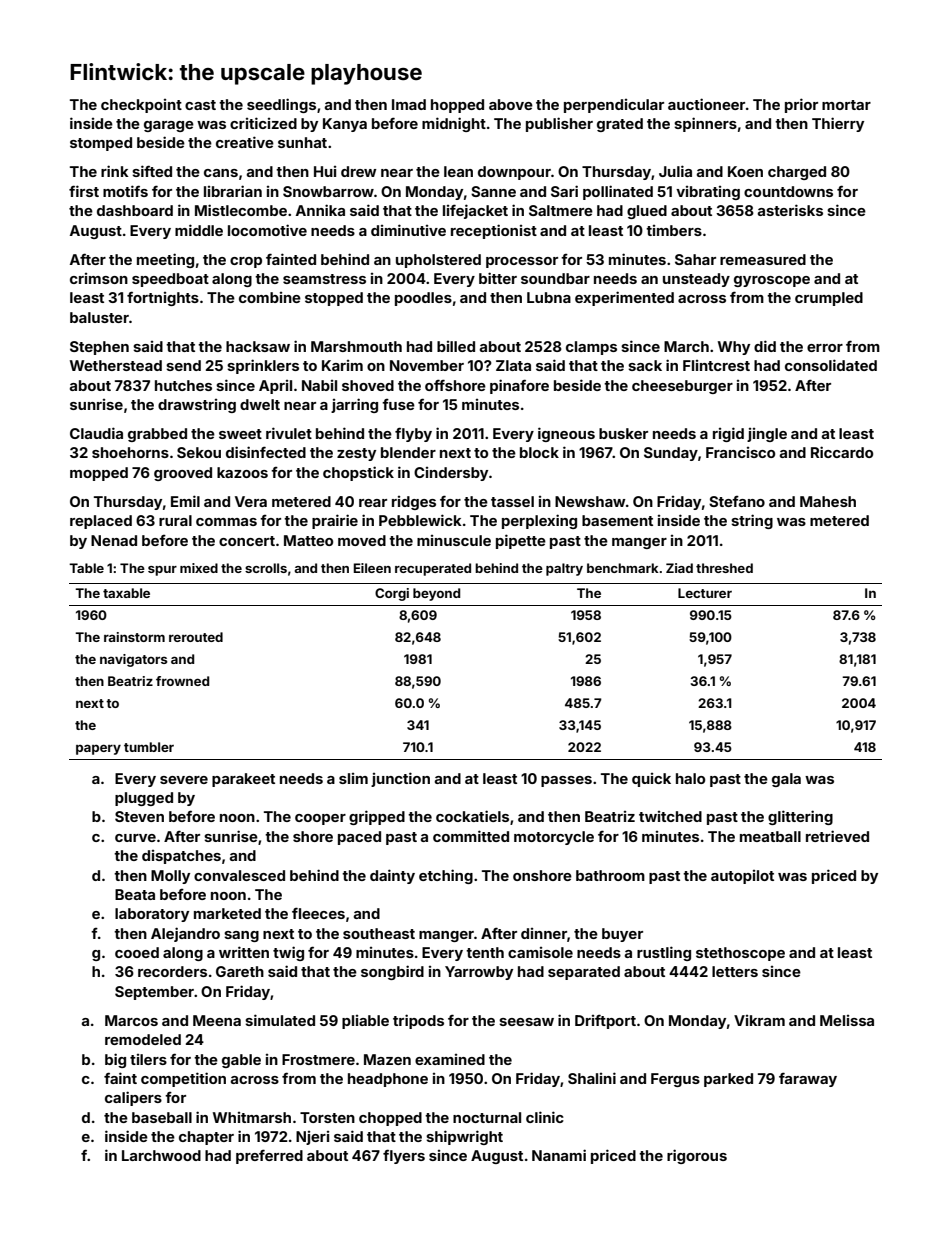  Describe the element at coordinates (697, 1156) in the page. I see `rigorous` at that location.
